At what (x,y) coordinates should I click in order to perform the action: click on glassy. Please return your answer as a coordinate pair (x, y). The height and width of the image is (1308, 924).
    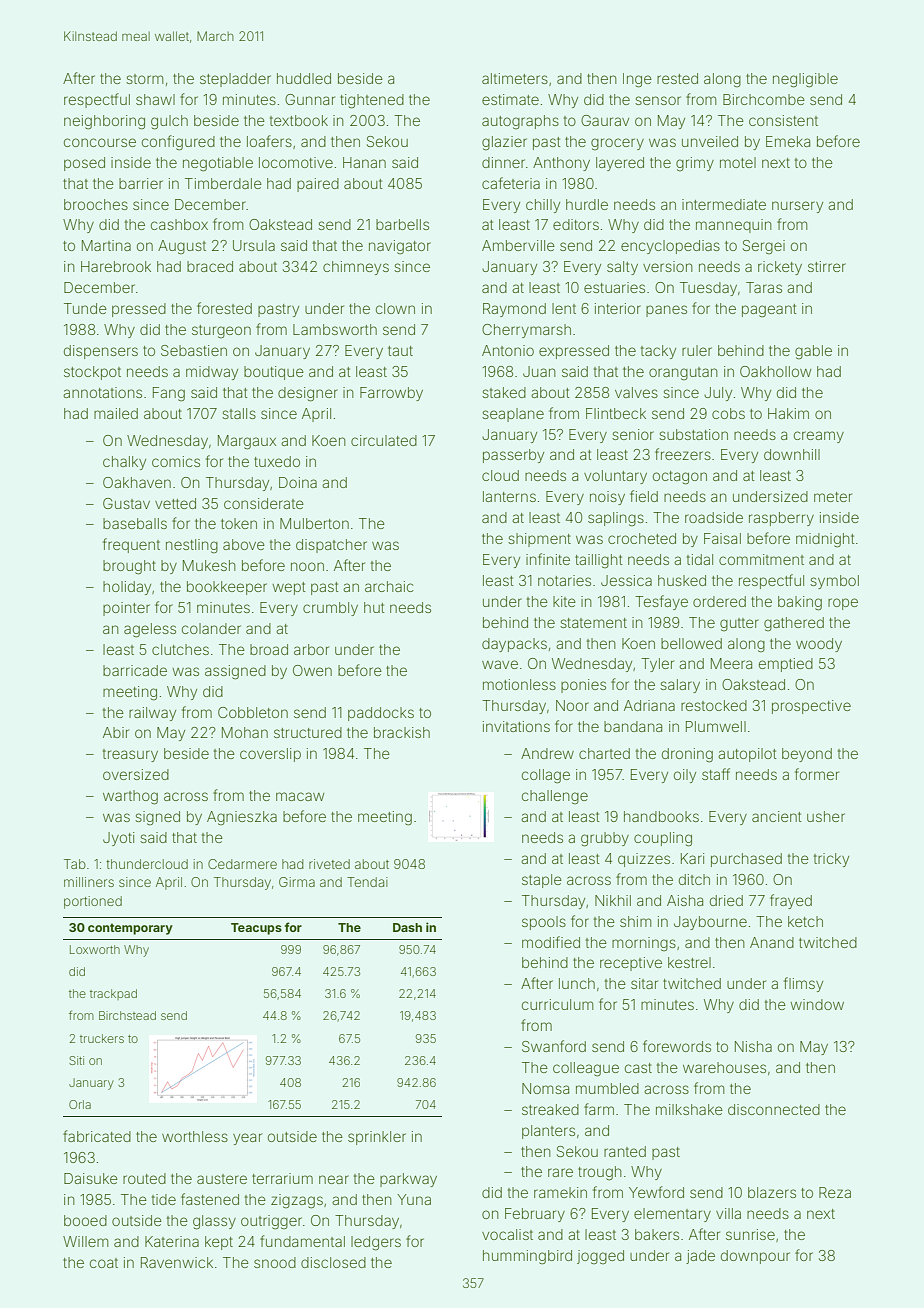
    Looking at the image, I should click on (214, 1222).
